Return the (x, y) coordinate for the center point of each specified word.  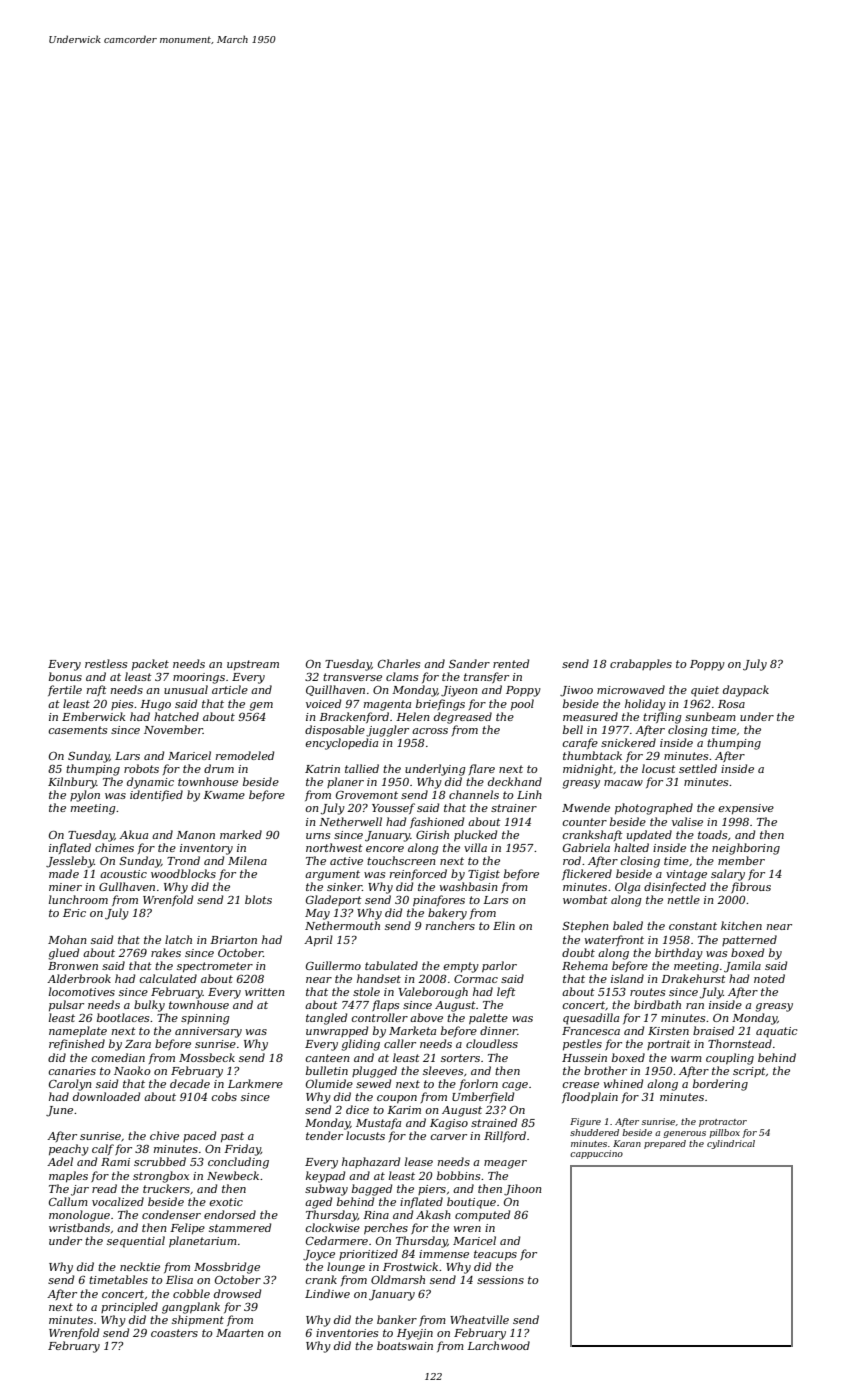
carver (448, 1137)
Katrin (322, 769)
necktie (140, 1266)
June (59, 1111)
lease (419, 1161)
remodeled (245, 755)
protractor (723, 1123)
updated (649, 835)
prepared (665, 1144)
